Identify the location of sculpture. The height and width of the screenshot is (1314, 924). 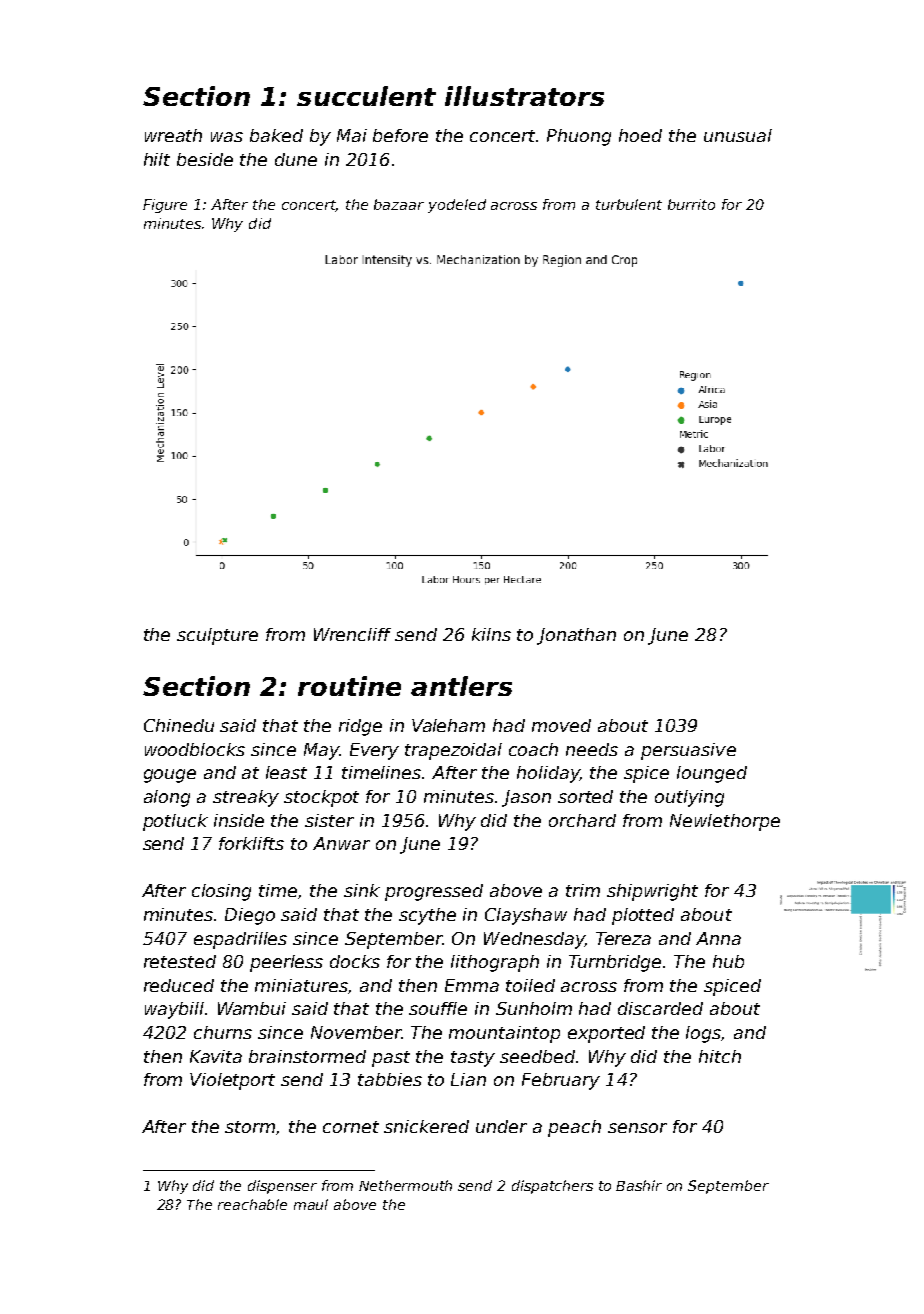
(217, 636).
